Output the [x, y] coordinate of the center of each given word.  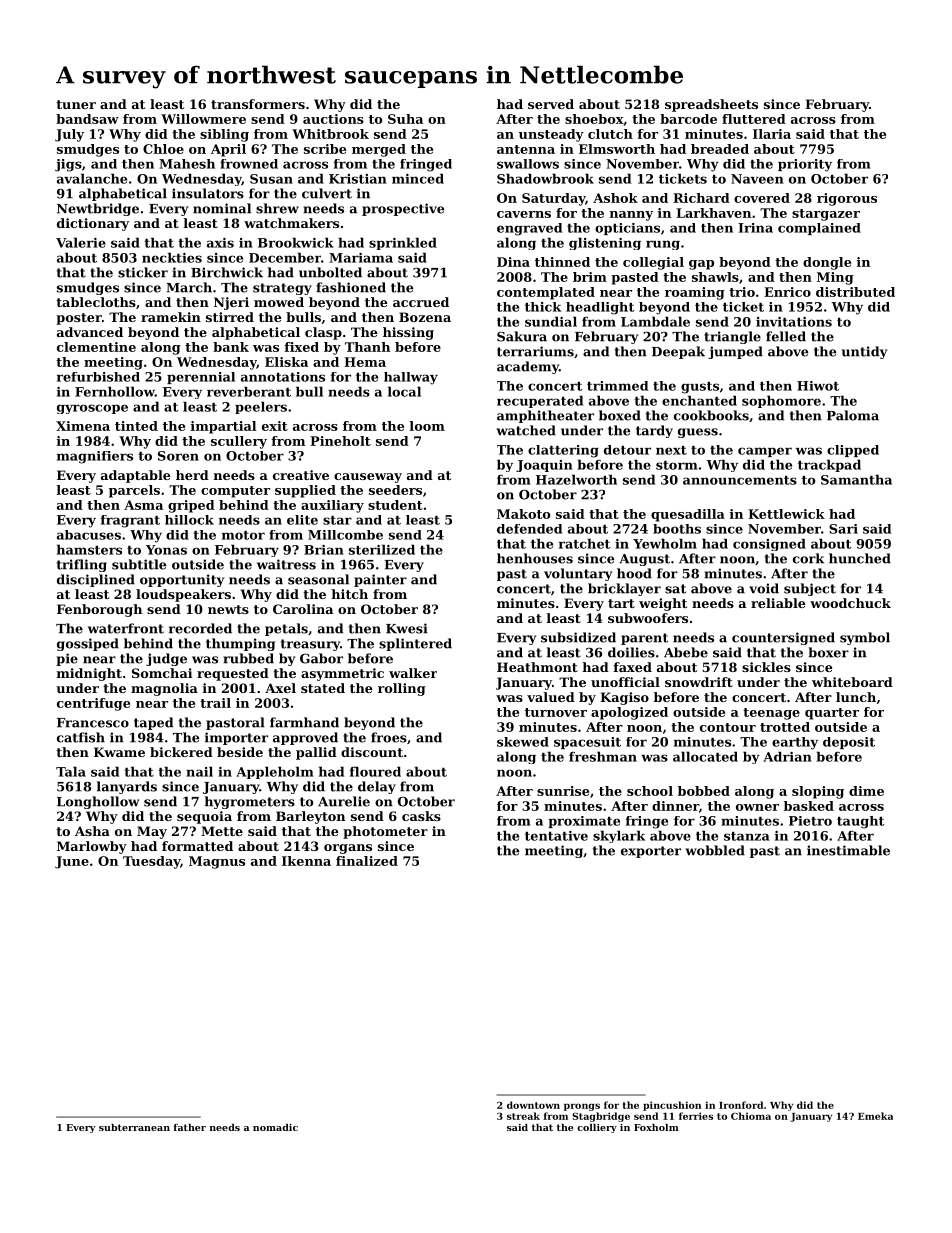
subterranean [134, 1127]
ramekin [171, 317]
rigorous [847, 199]
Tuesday [151, 862]
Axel [280, 688]
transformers [258, 104]
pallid [316, 753]
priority [805, 165]
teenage [771, 714]
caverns [524, 214]
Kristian [358, 179]
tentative [556, 836]
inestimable [848, 850]
